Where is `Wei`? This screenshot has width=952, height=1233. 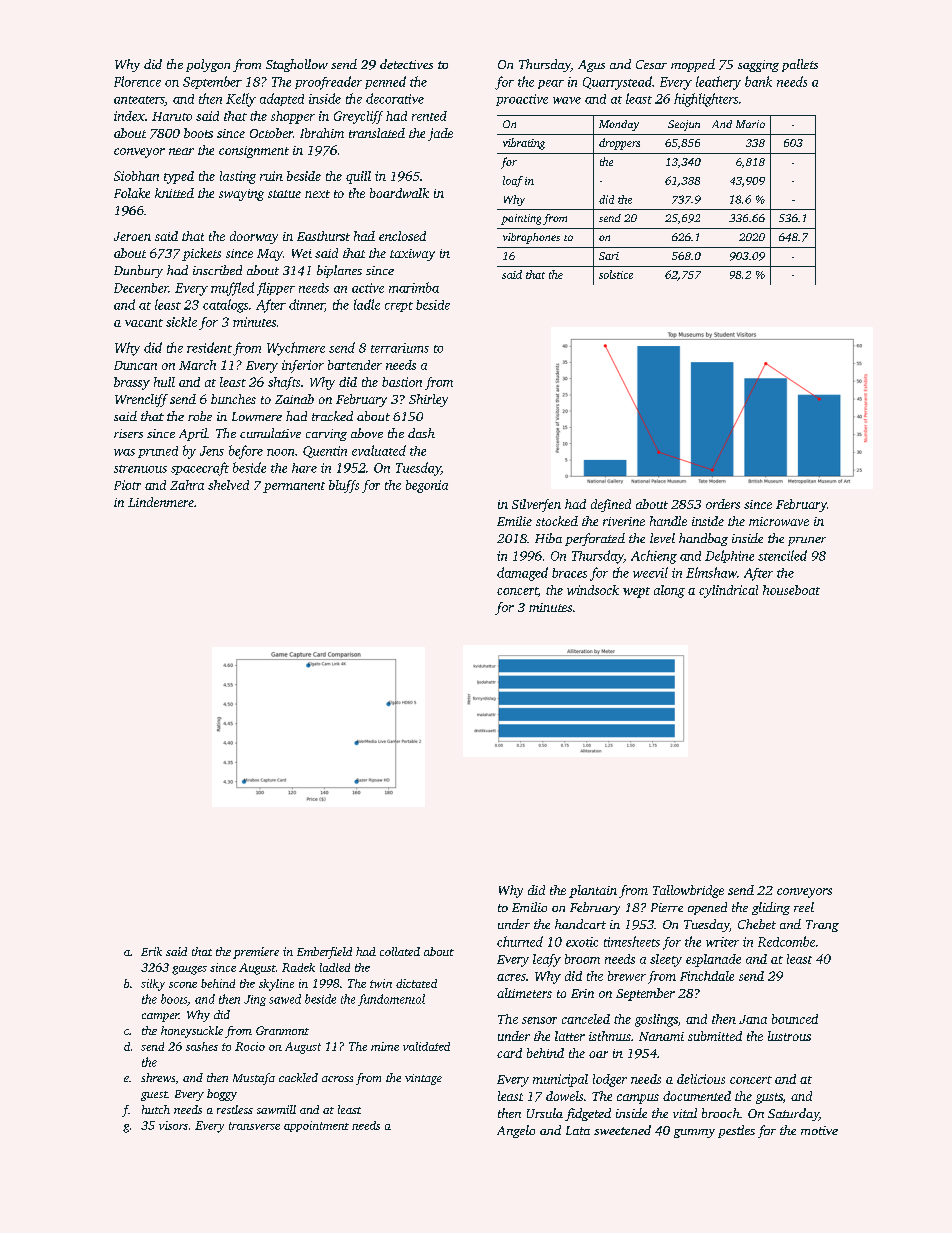
Wei is located at coordinates (302, 253).
